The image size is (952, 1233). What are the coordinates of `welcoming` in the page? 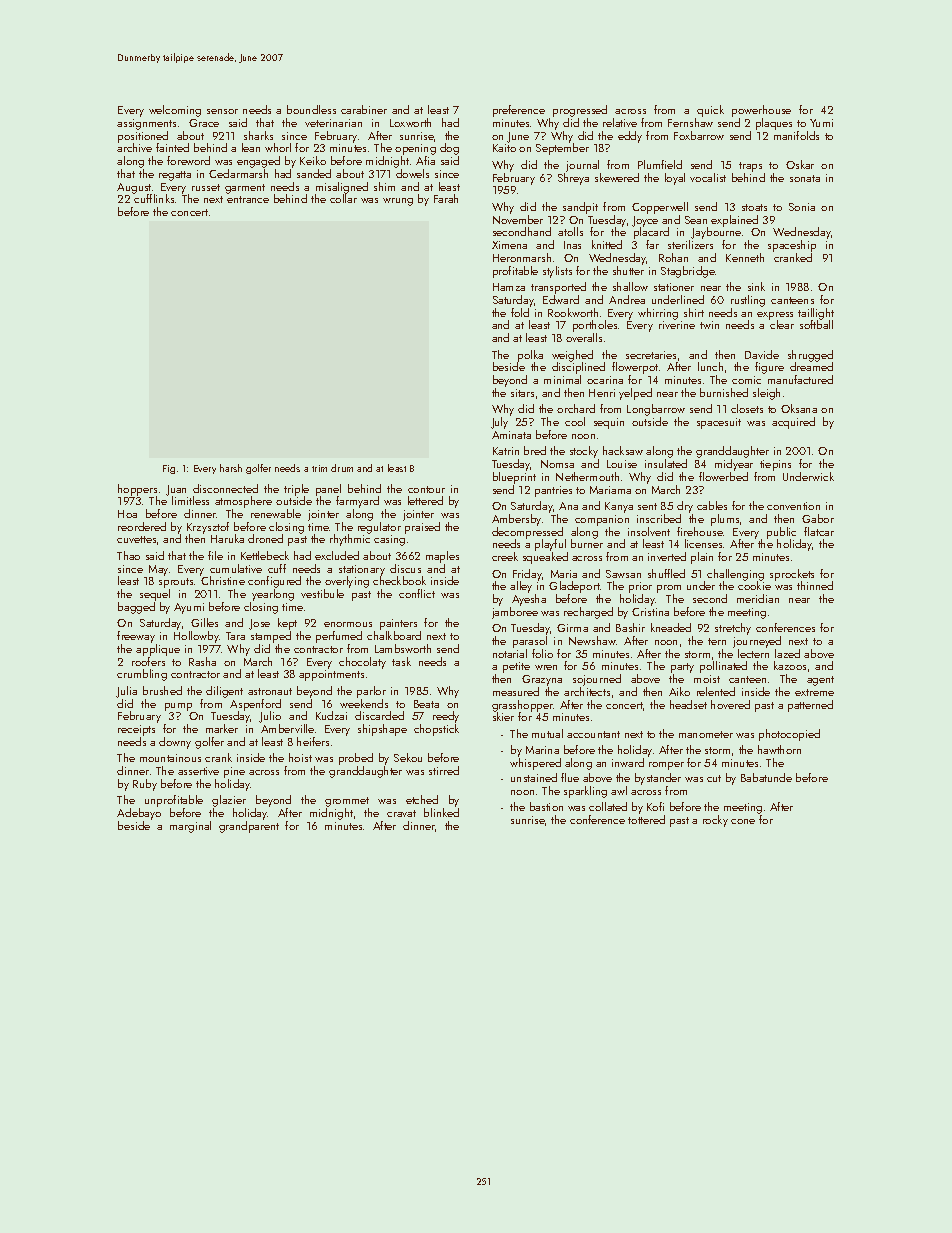 It's located at (175, 111).
